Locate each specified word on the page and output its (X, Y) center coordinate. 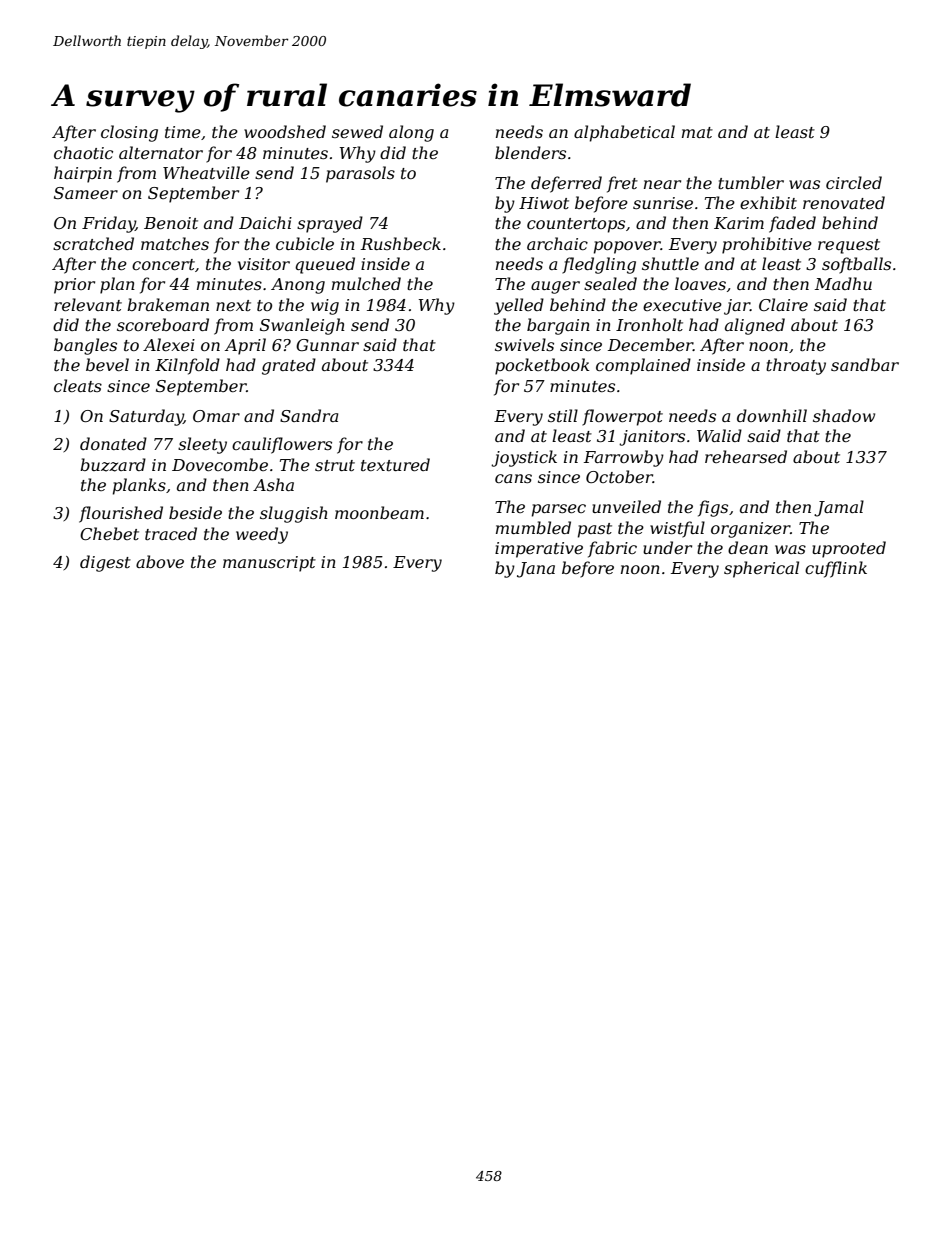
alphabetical (624, 133)
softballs (856, 265)
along (411, 133)
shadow (844, 415)
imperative (539, 550)
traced (171, 533)
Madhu (843, 283)
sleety (202, 445)
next (233, 305)
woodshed (285, 131)
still (563, 415)
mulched (366, 283)
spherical (761, 569)
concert (163, 264)
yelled (519, 306)
